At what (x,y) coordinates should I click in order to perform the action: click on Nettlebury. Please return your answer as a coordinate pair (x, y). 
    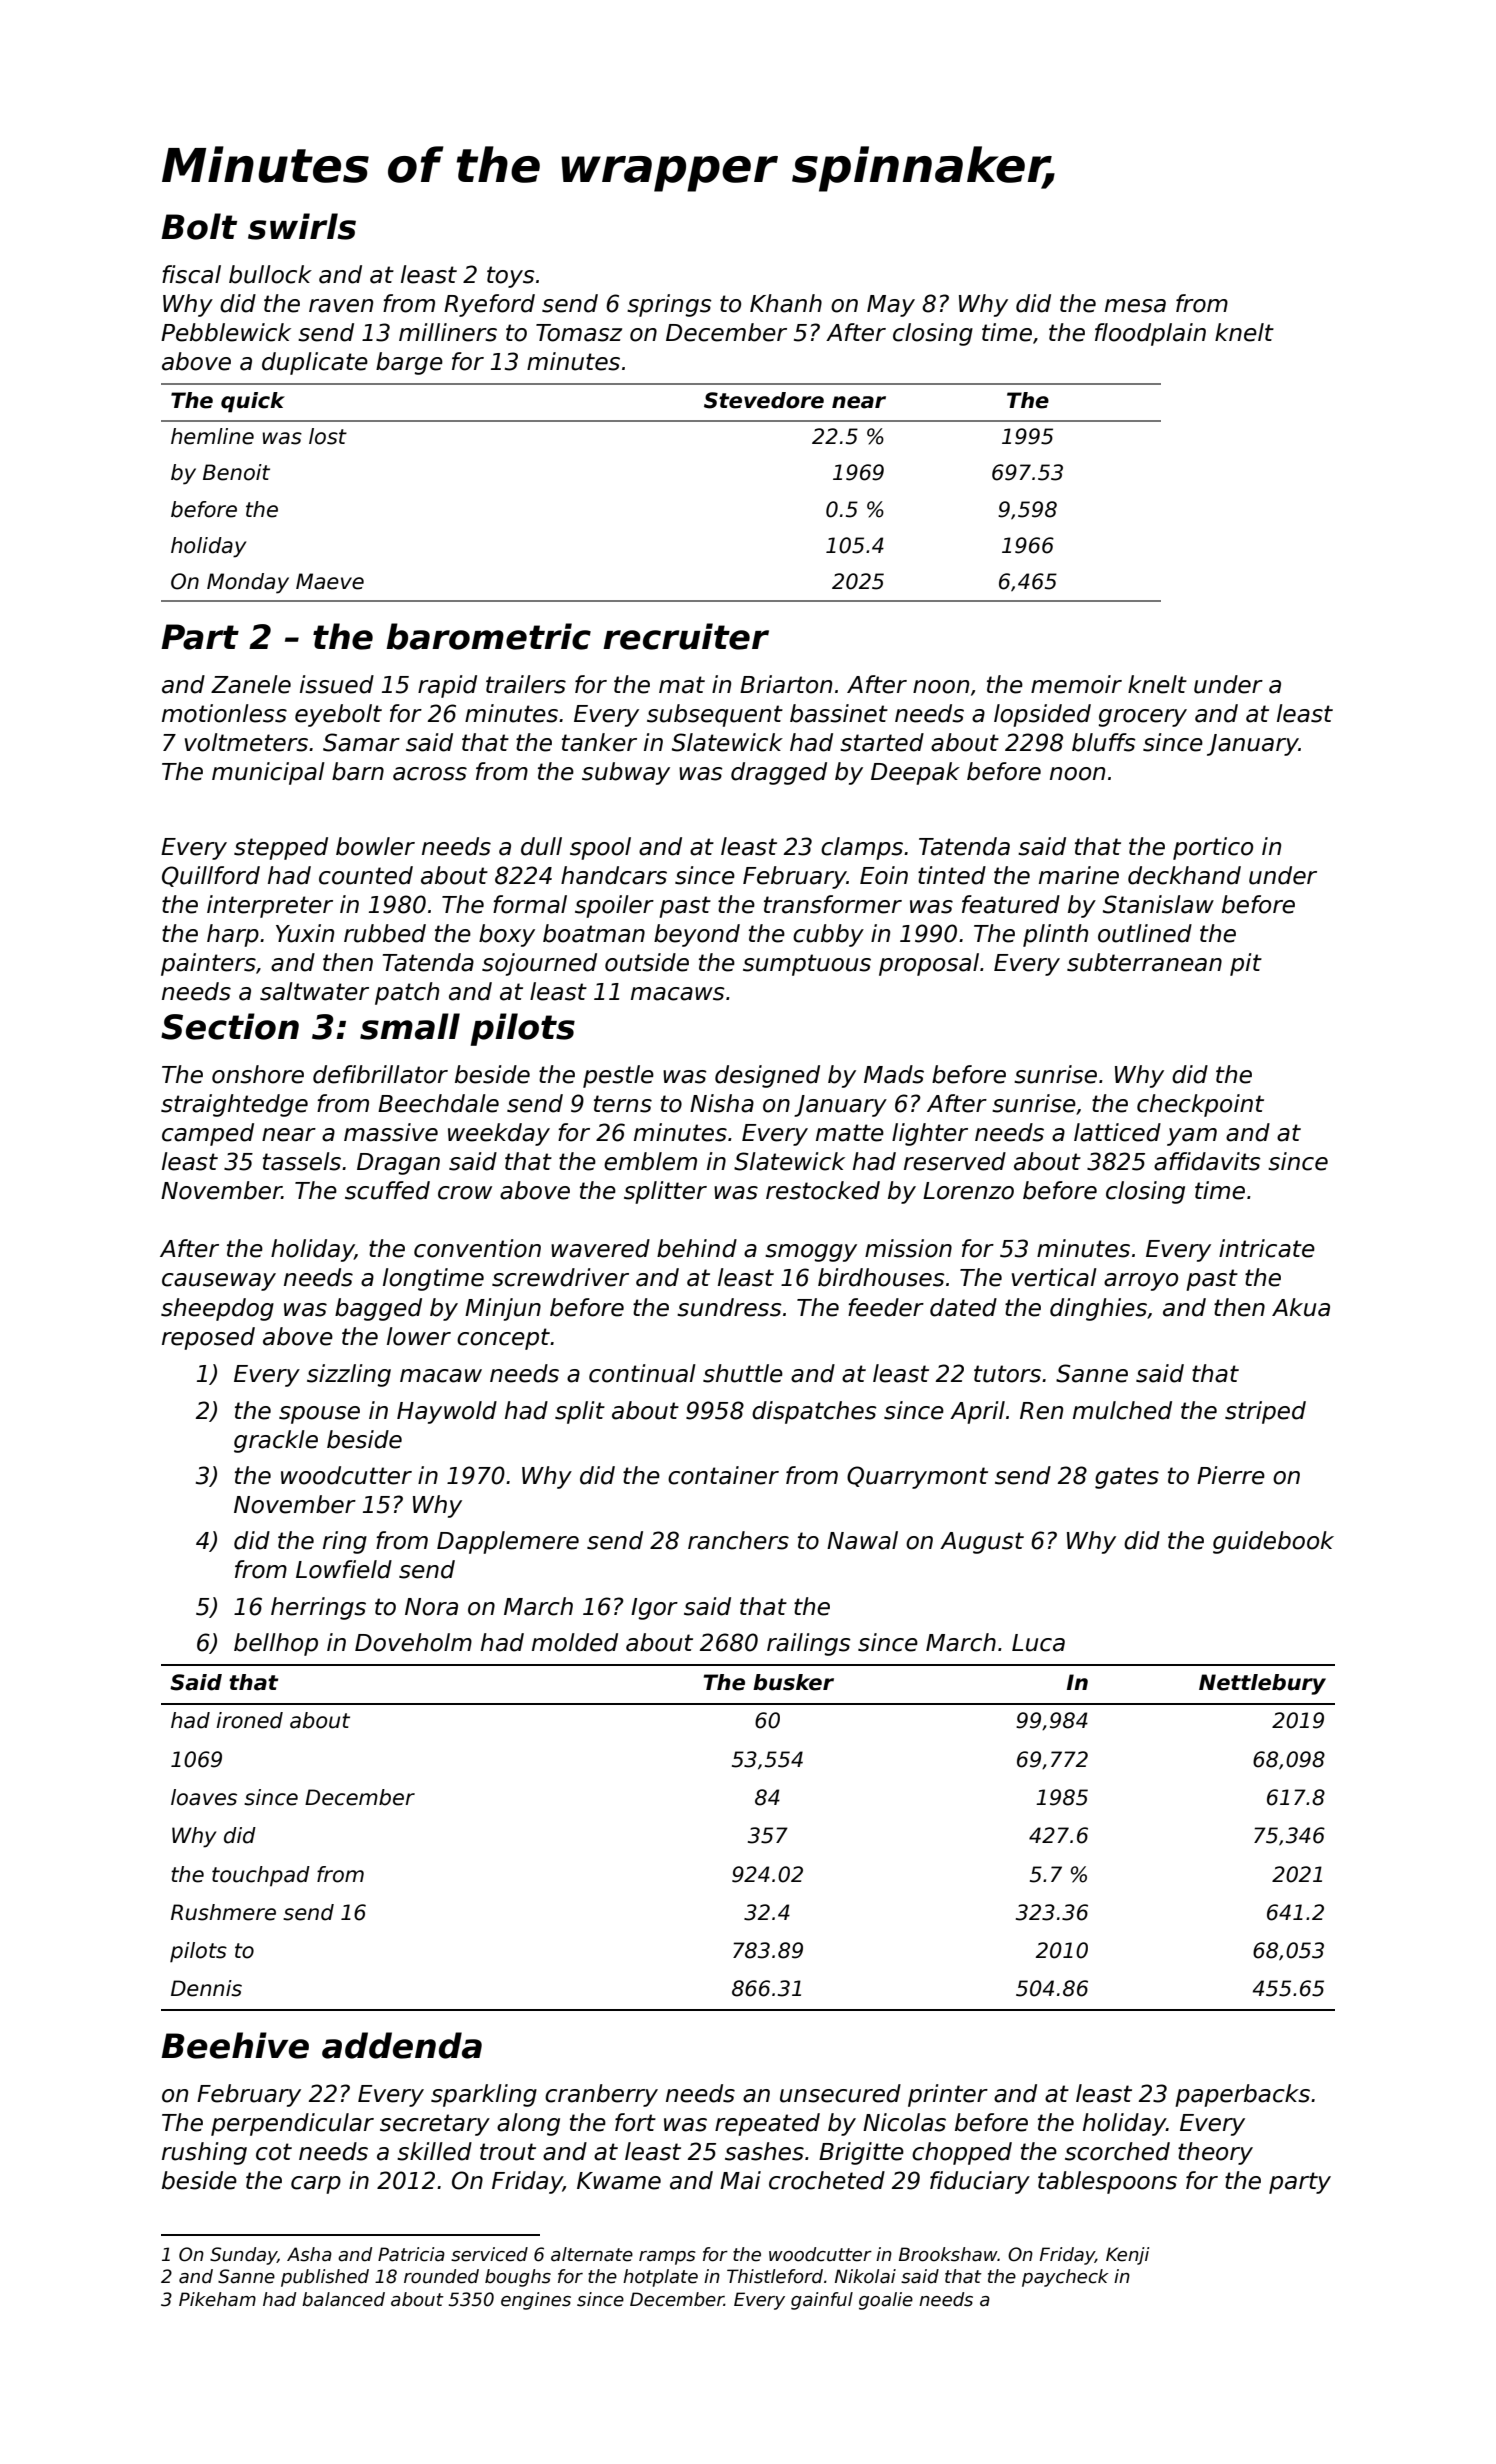
    Looking at the image, I should click on (1262, 1684).
